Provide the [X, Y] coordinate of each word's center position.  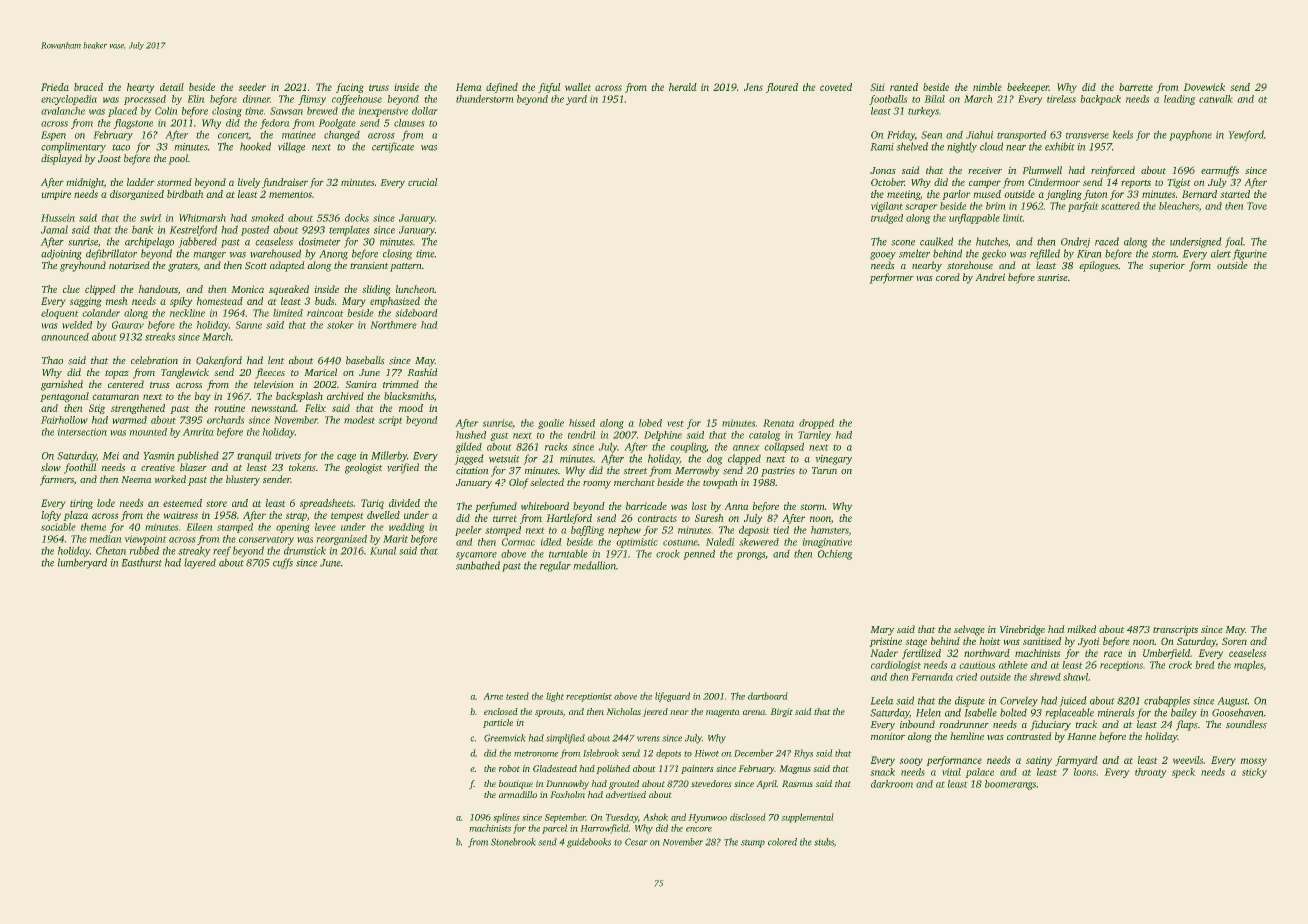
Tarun [824, 470]
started [1235, 194]
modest [359, 420]
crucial [422, 182]
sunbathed [478, 565]
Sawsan [286, 111]
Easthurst [142, 562]
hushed [471, 435]
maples [1248, 666]
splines [507, 818]
